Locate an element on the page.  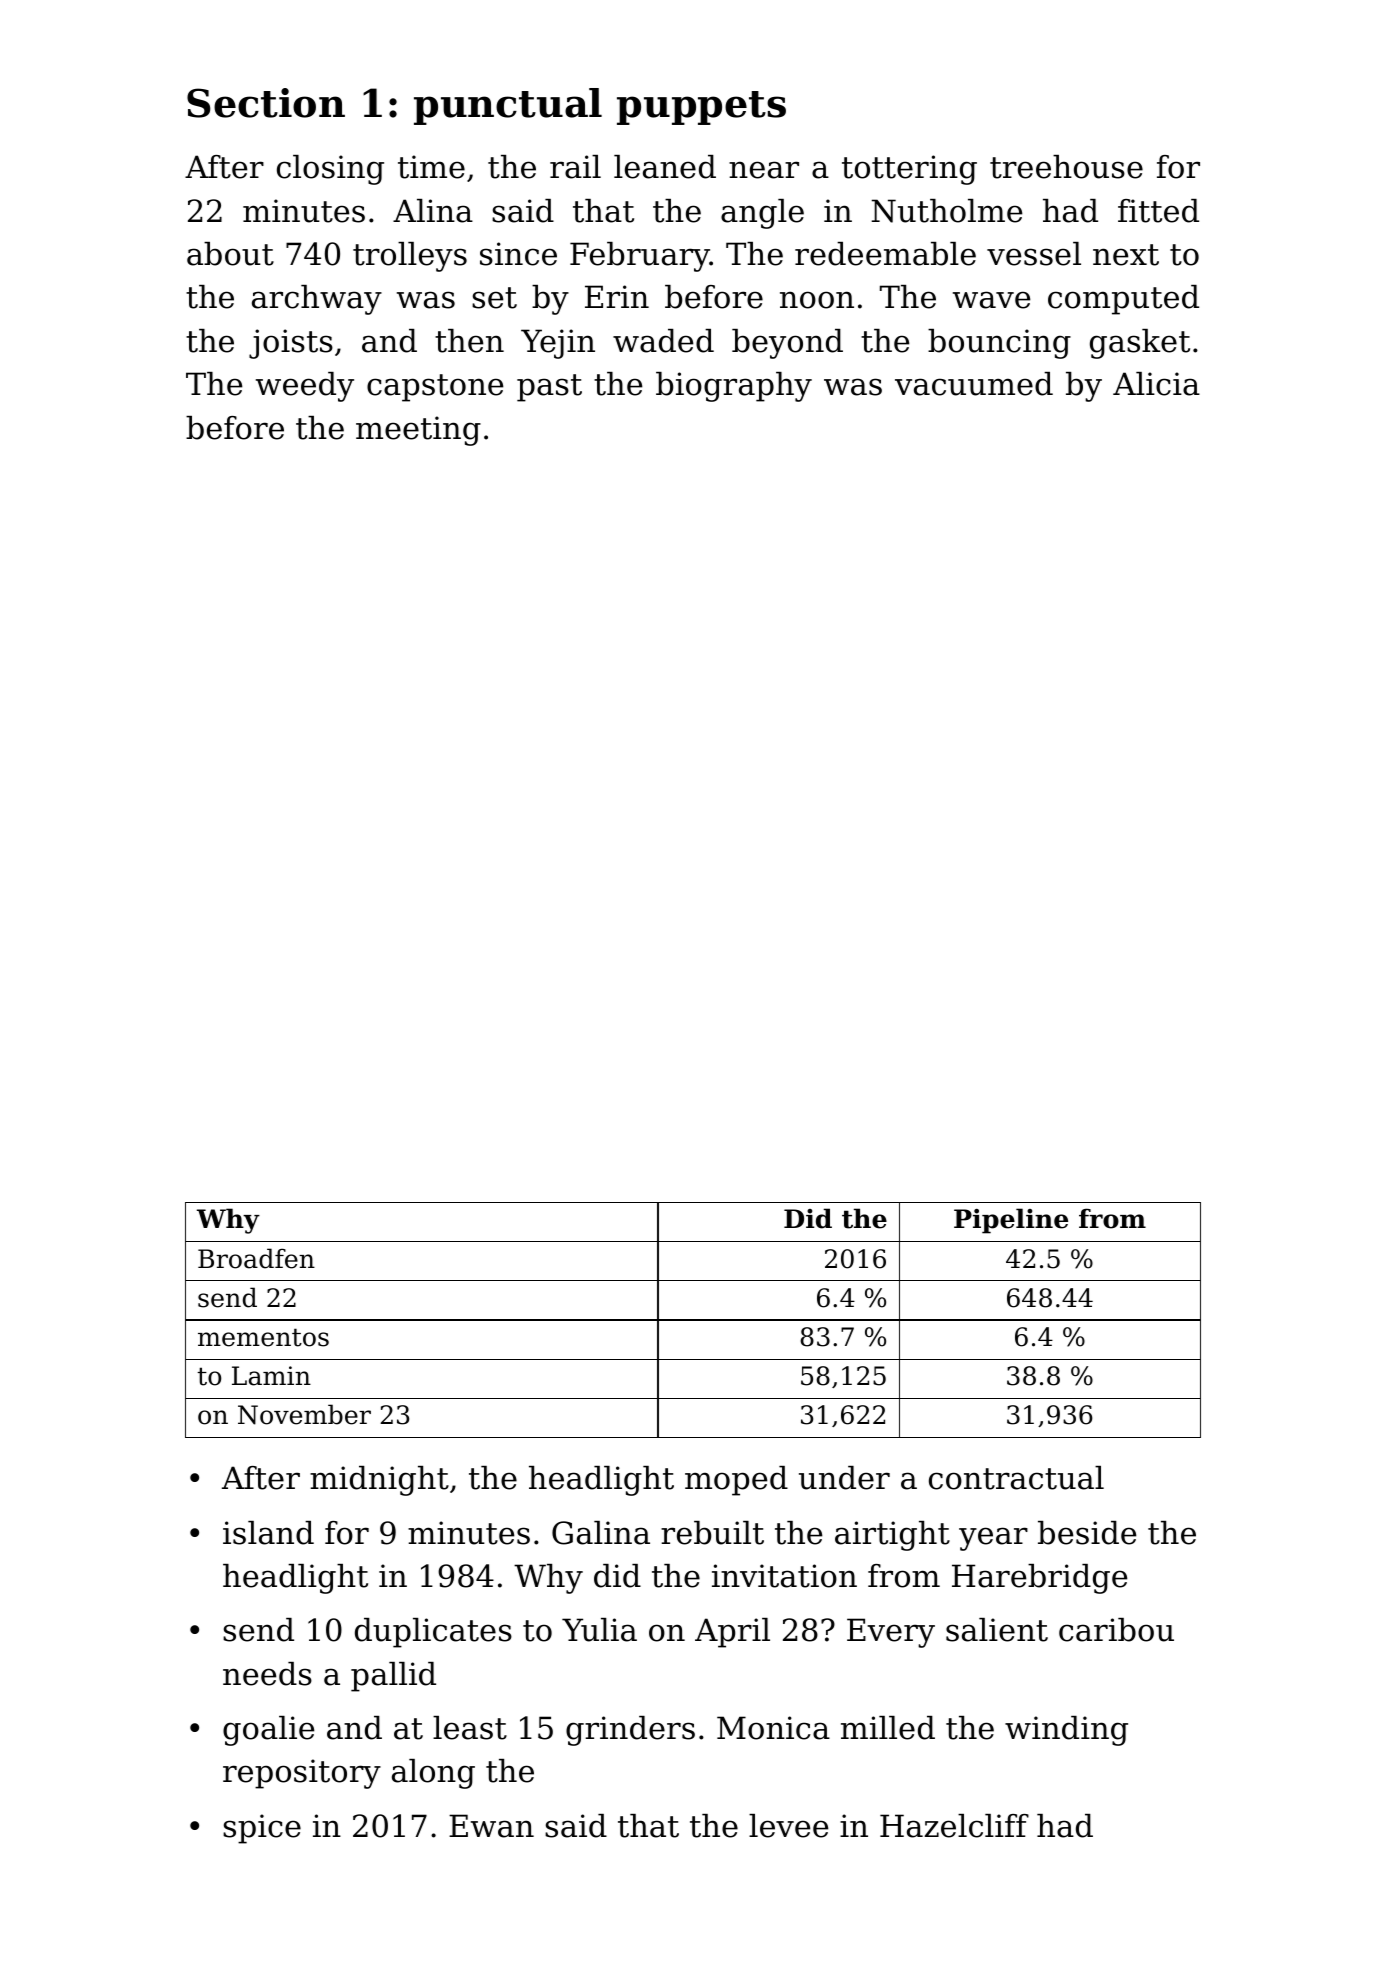
puppets is located at coordinates (701, 108).
